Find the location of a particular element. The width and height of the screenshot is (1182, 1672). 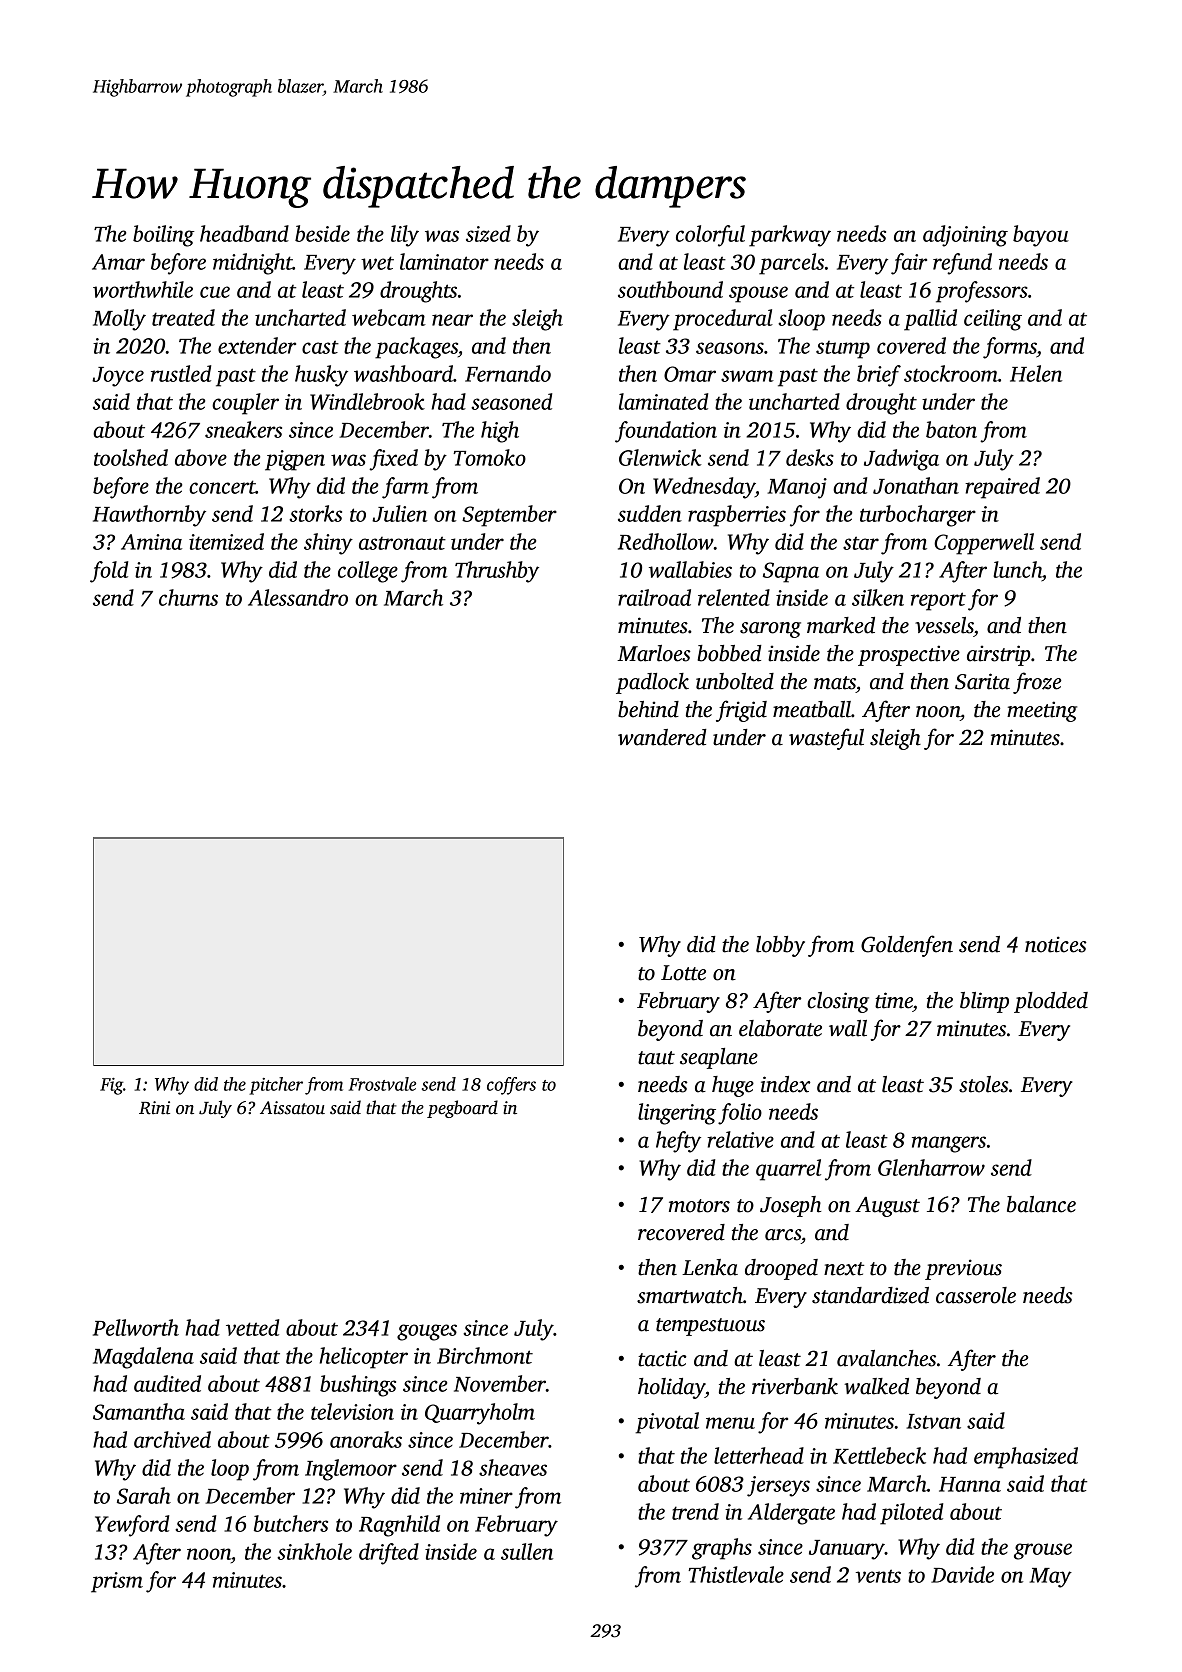

foundation is located at coordinates (666, 432).
